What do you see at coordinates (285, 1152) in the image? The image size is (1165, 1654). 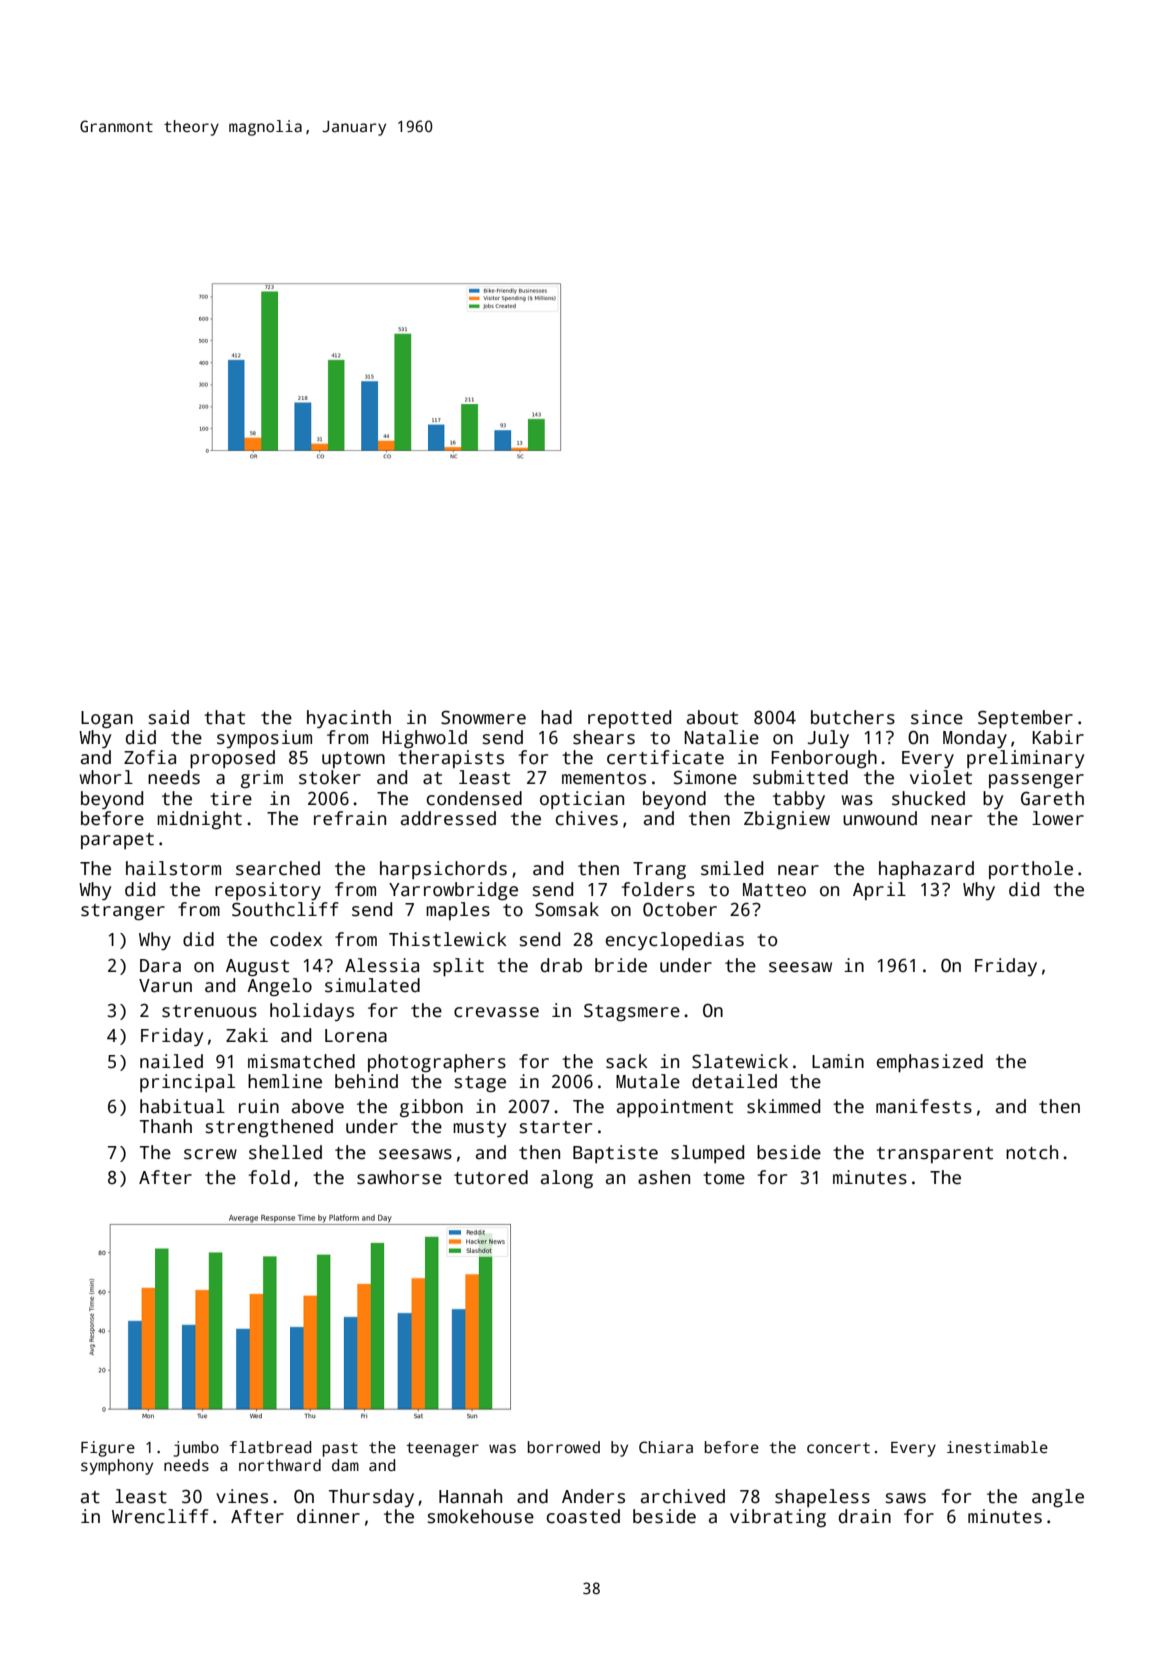 I see `shelled` at bounding box center [285, 1152].
